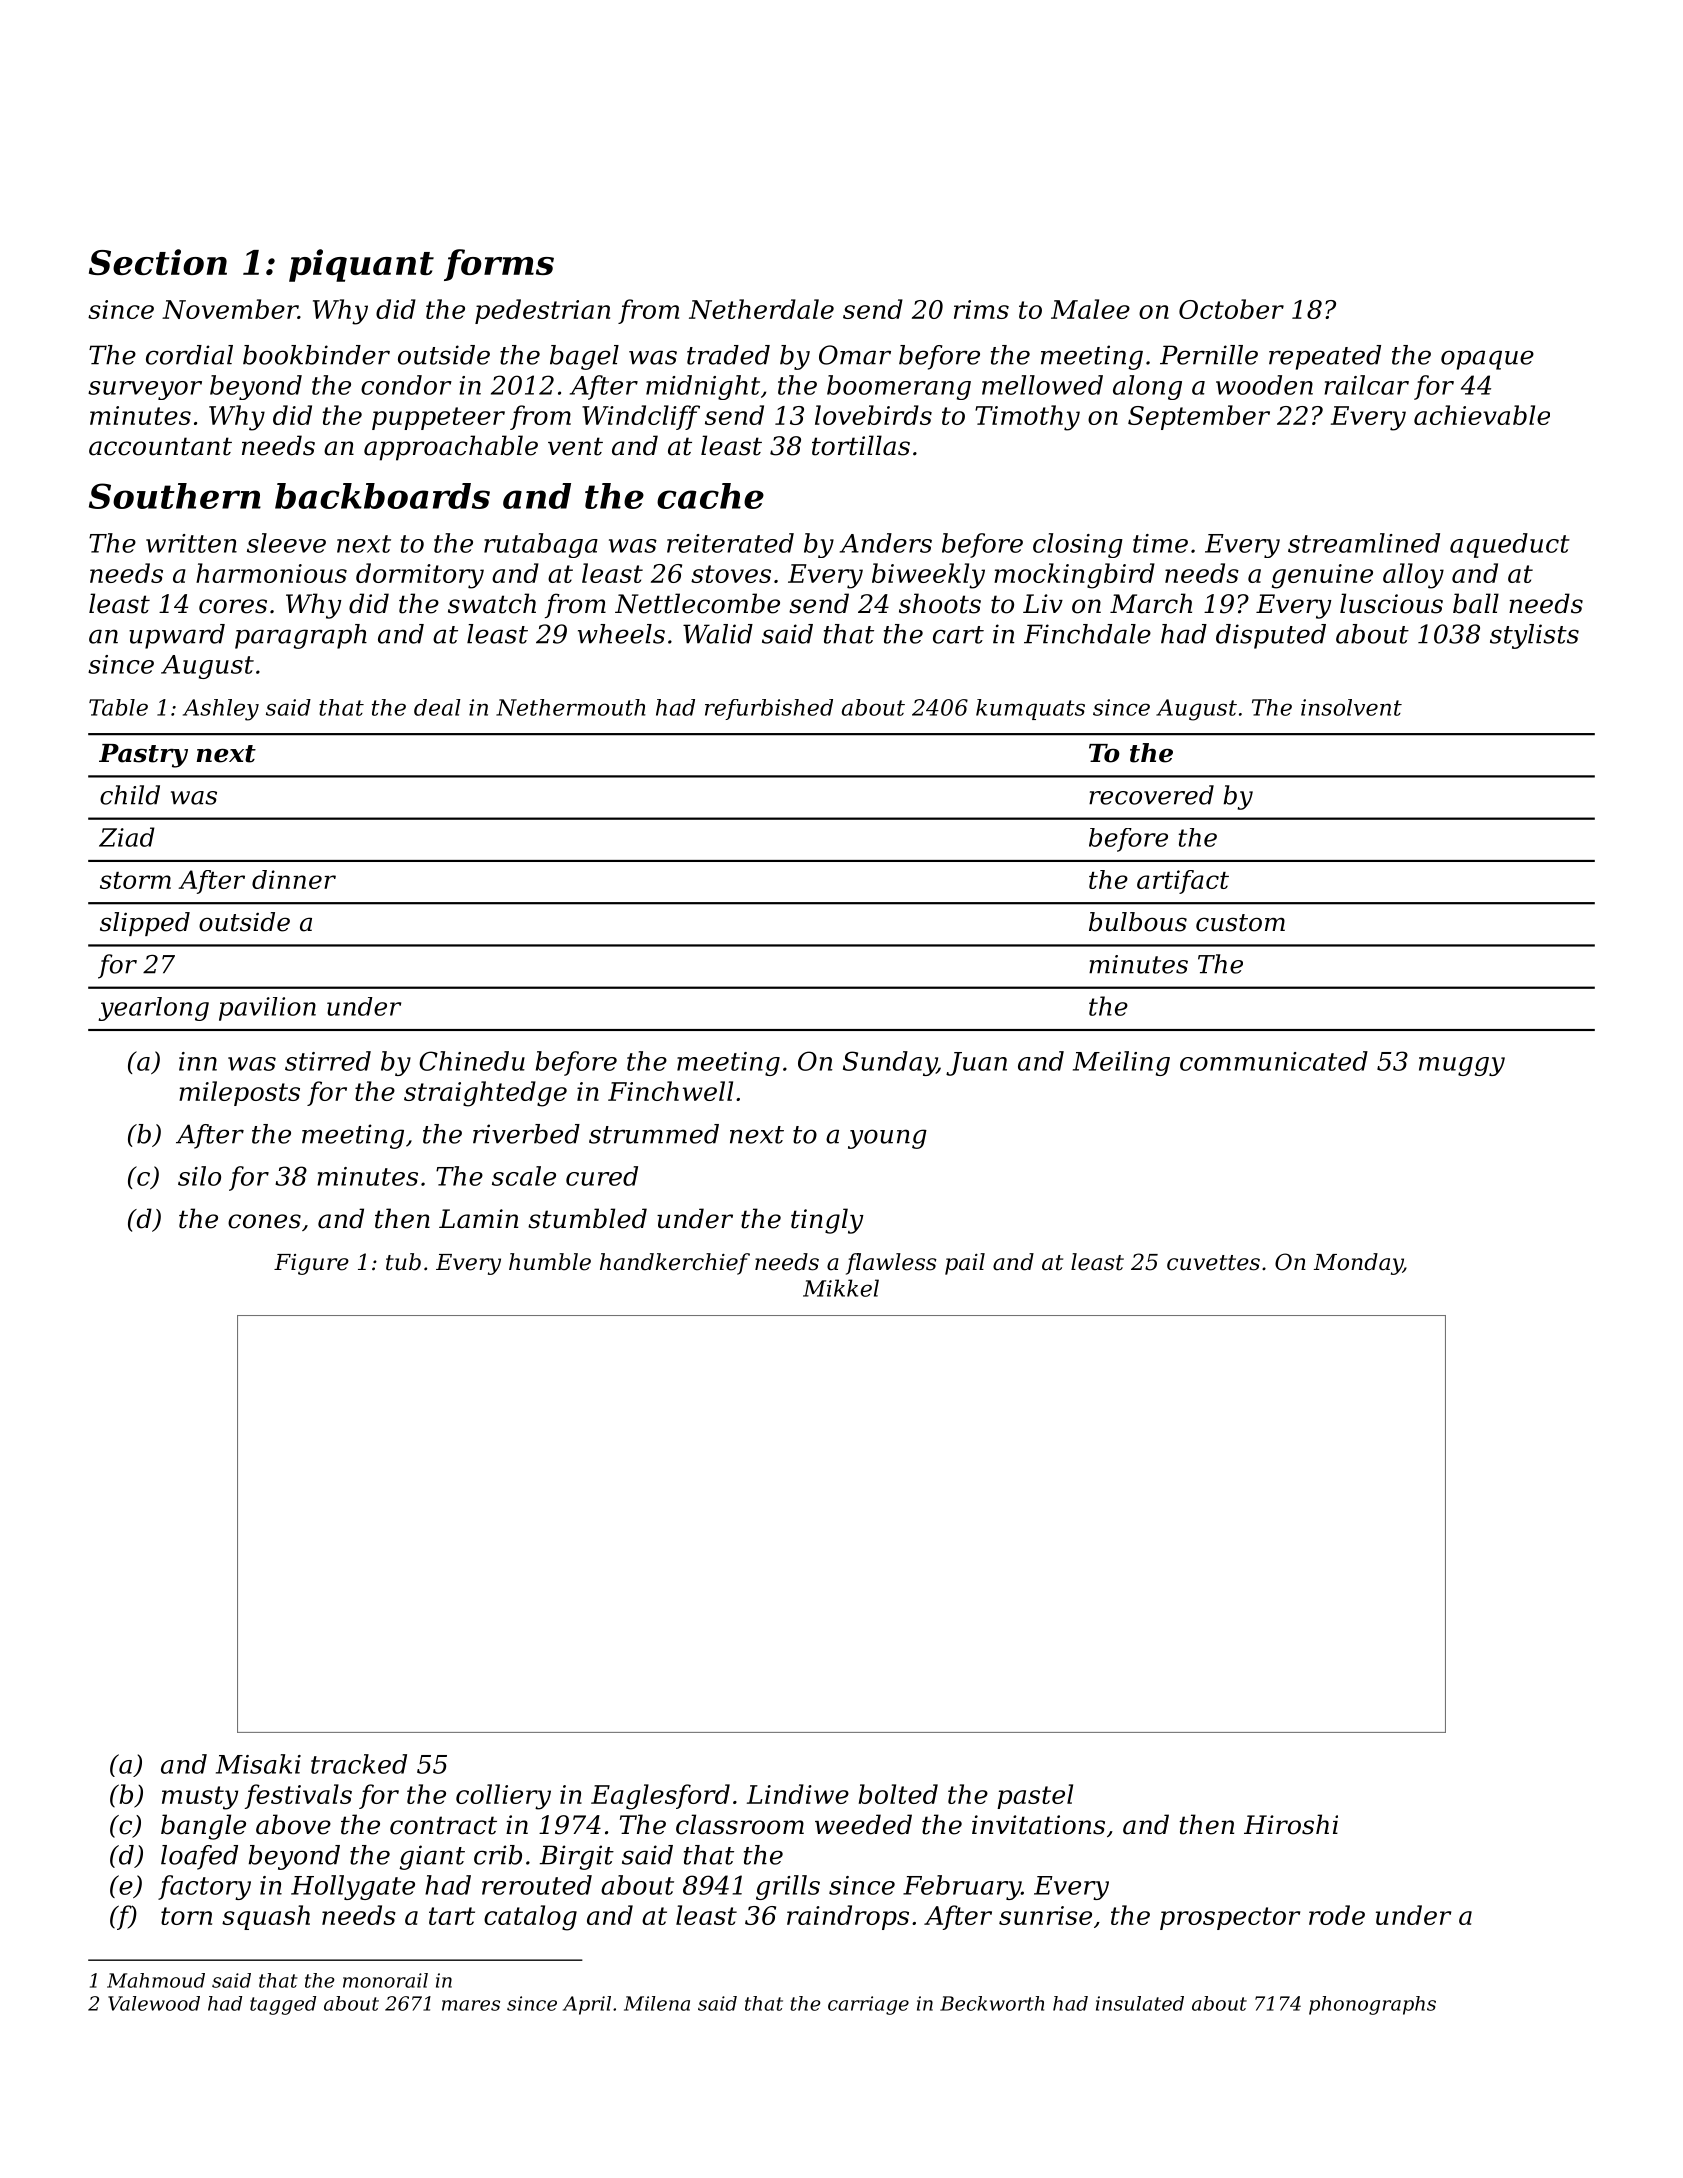 The image size is (1683, 2178). Describe the element at coordinates (1291, 1824) in the document. I see `Hiroshi` at that location.
